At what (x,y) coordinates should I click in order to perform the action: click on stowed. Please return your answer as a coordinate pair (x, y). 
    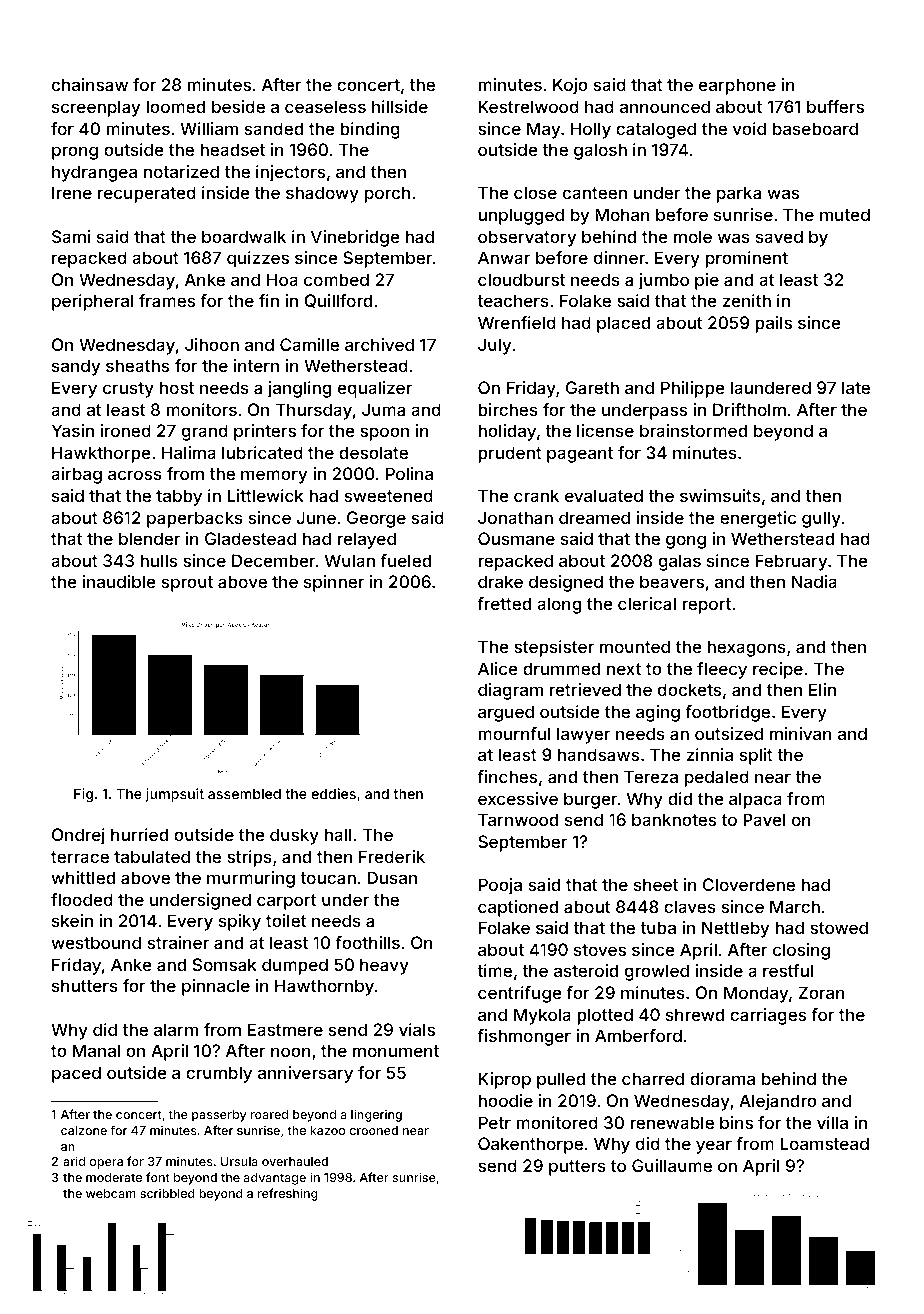
    Looking at the image, I should click on (839, 927).
